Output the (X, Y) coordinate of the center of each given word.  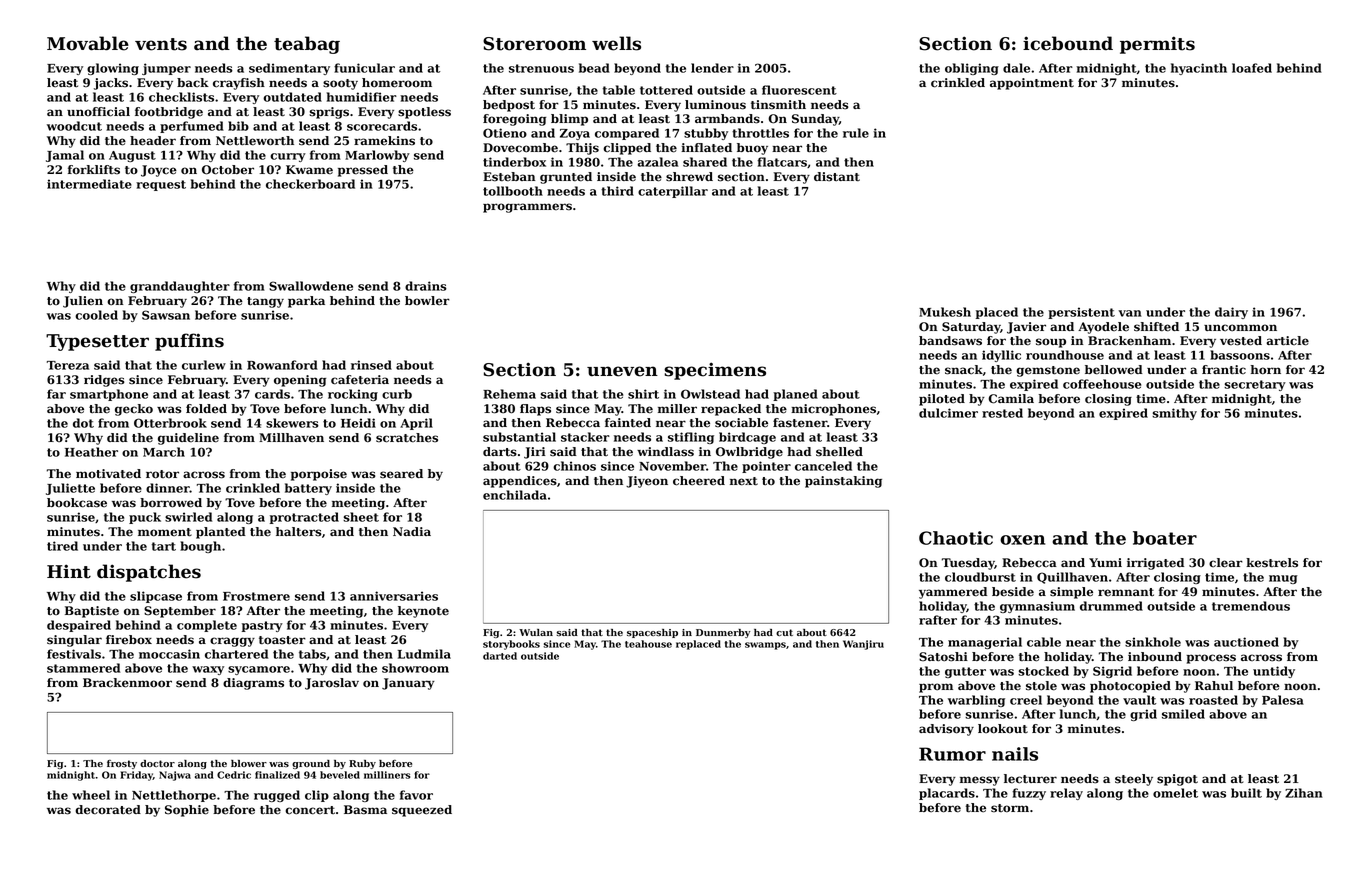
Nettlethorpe (174, 796)
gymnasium (1037, 607)
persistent (1081, 313)
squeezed (422, 811)
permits (1157, 45)
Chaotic (956, 538)
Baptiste (92, 612)
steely (1134, 780)
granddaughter (180, 287)
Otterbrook (170, 423)
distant (837, 177)
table (619, 90)
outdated (292, 97)
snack (964, 370)
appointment (1032, 84)
